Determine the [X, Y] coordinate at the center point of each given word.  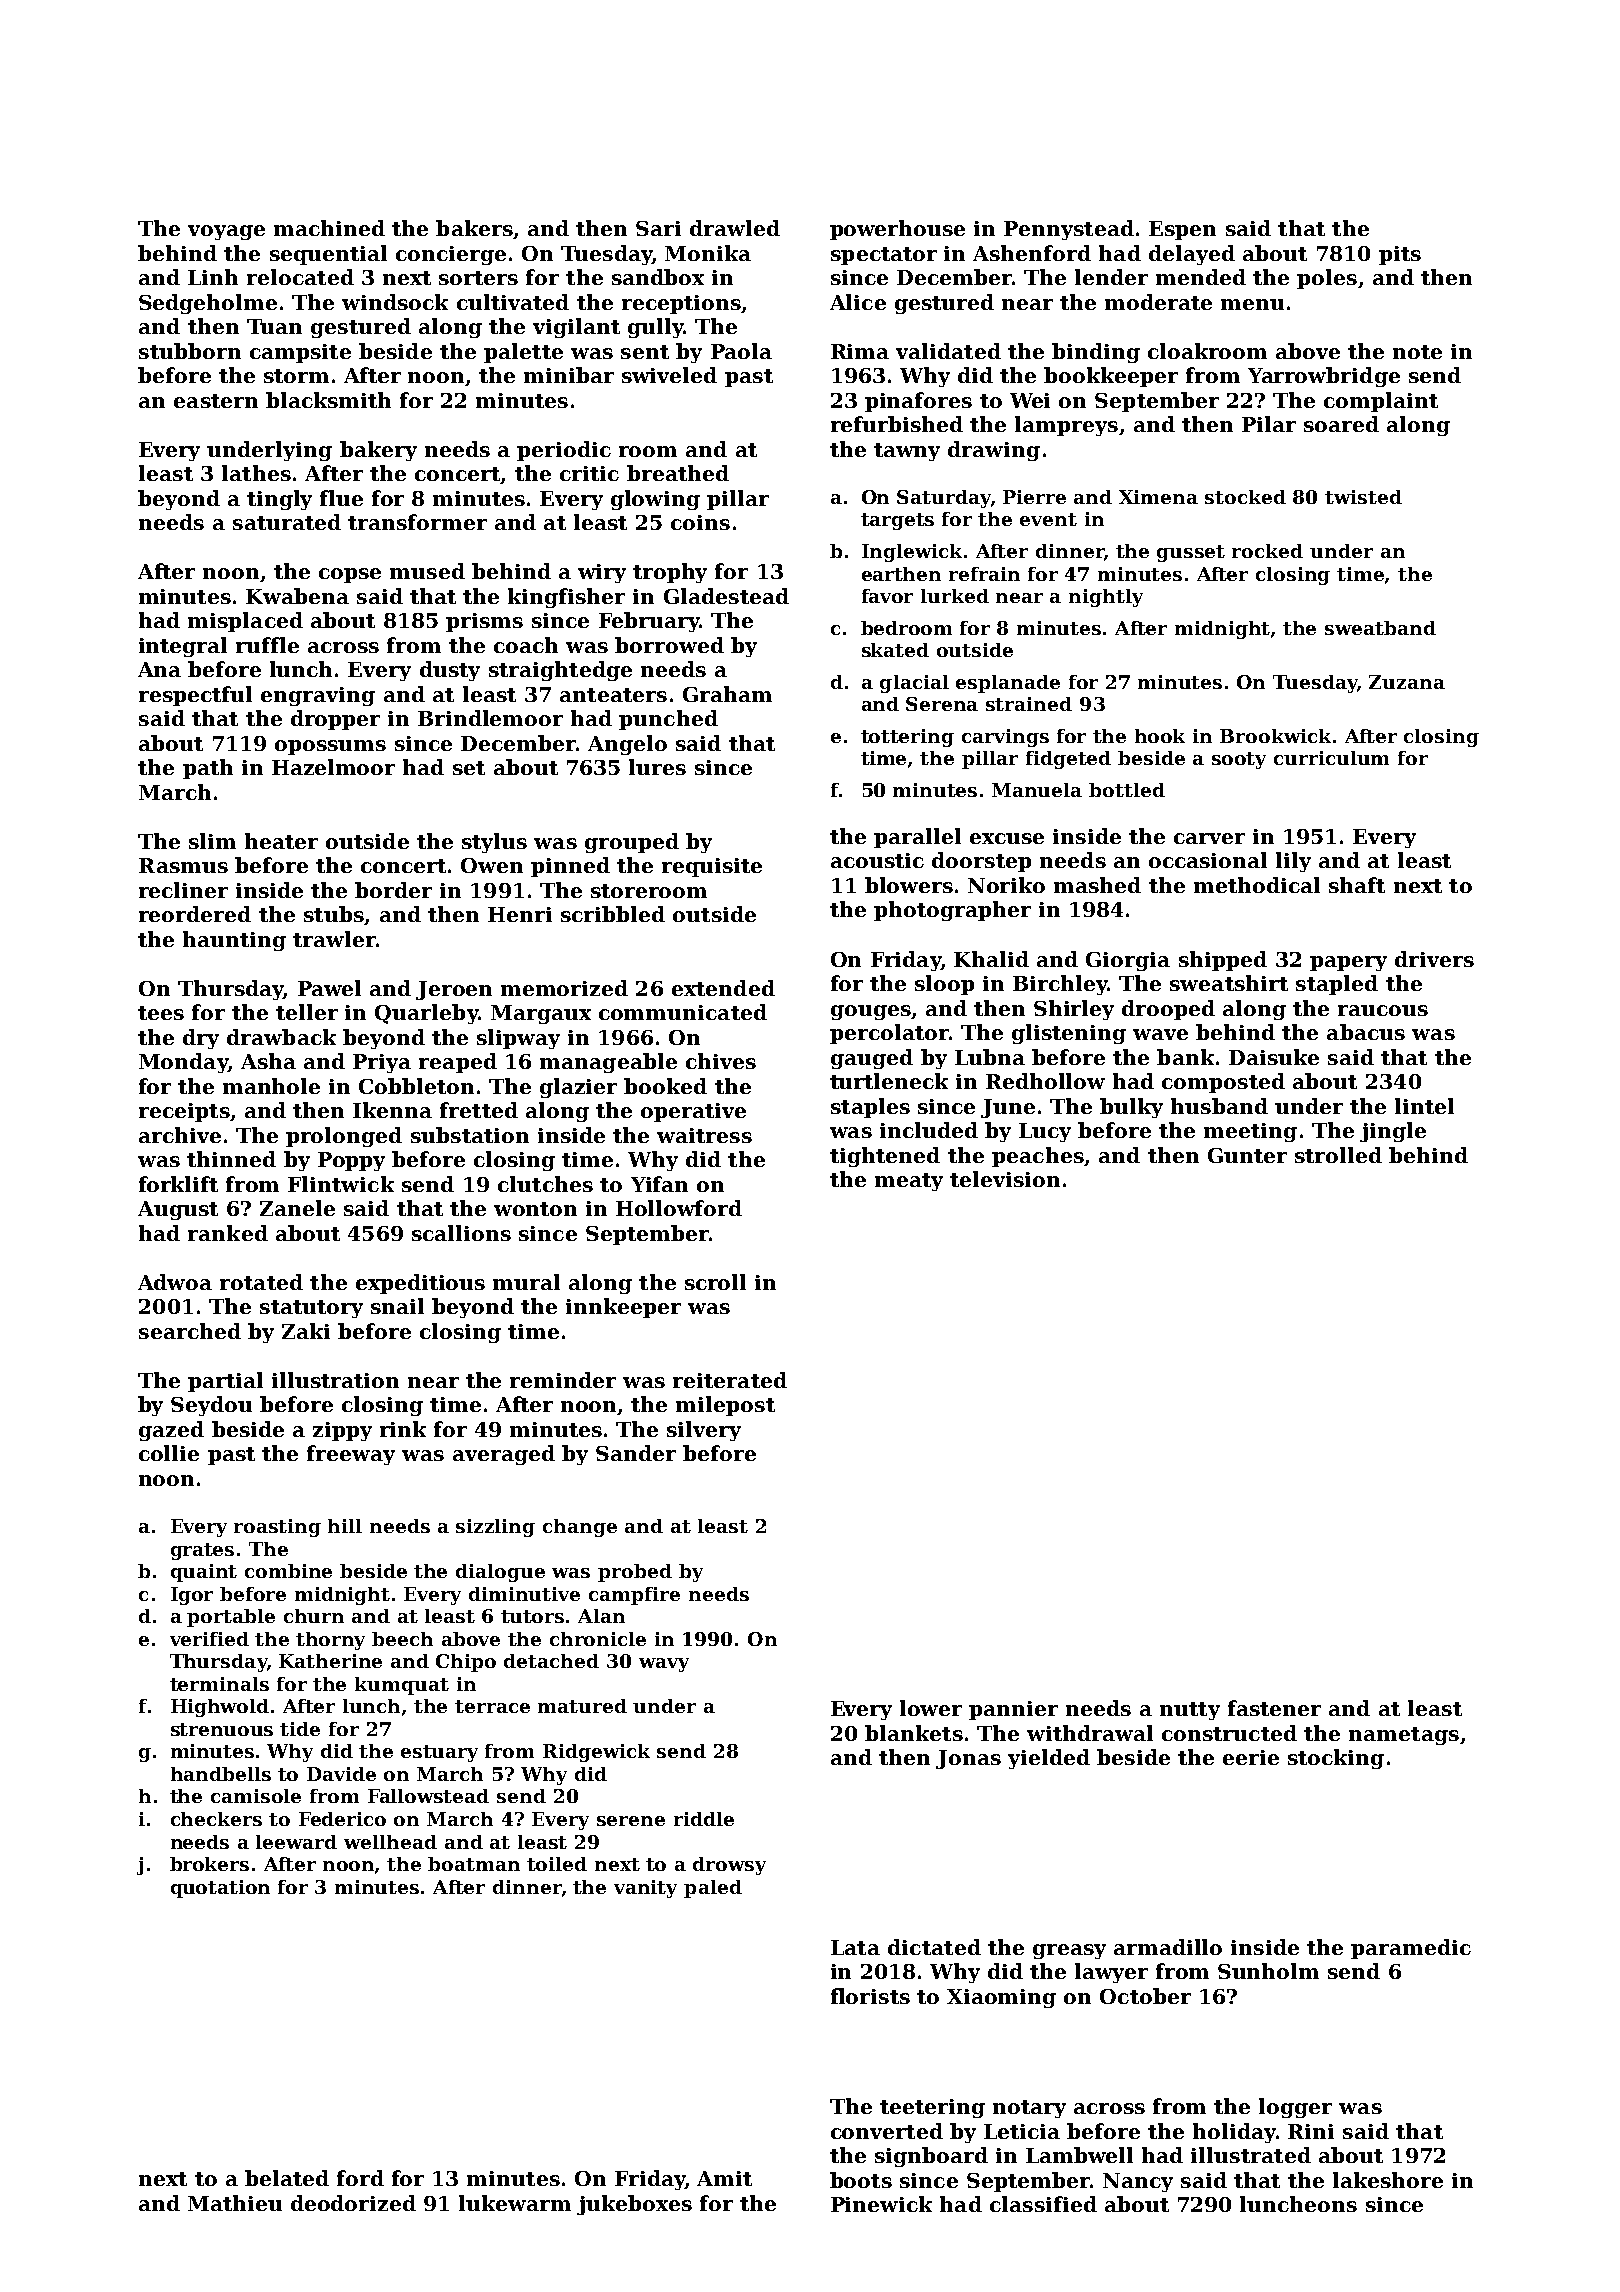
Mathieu [235, 2203]
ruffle [267, 645]
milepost [725, 1406]
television [1005, 1179]
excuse [1007, 838]
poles [1327, 279]
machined [329, 228]
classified [1043, 2204]
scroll [715, 1282]
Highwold [220, 1708]
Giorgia [1128, 961]
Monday [183, 1063]
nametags [1404, 1736]
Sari [658, 228]
